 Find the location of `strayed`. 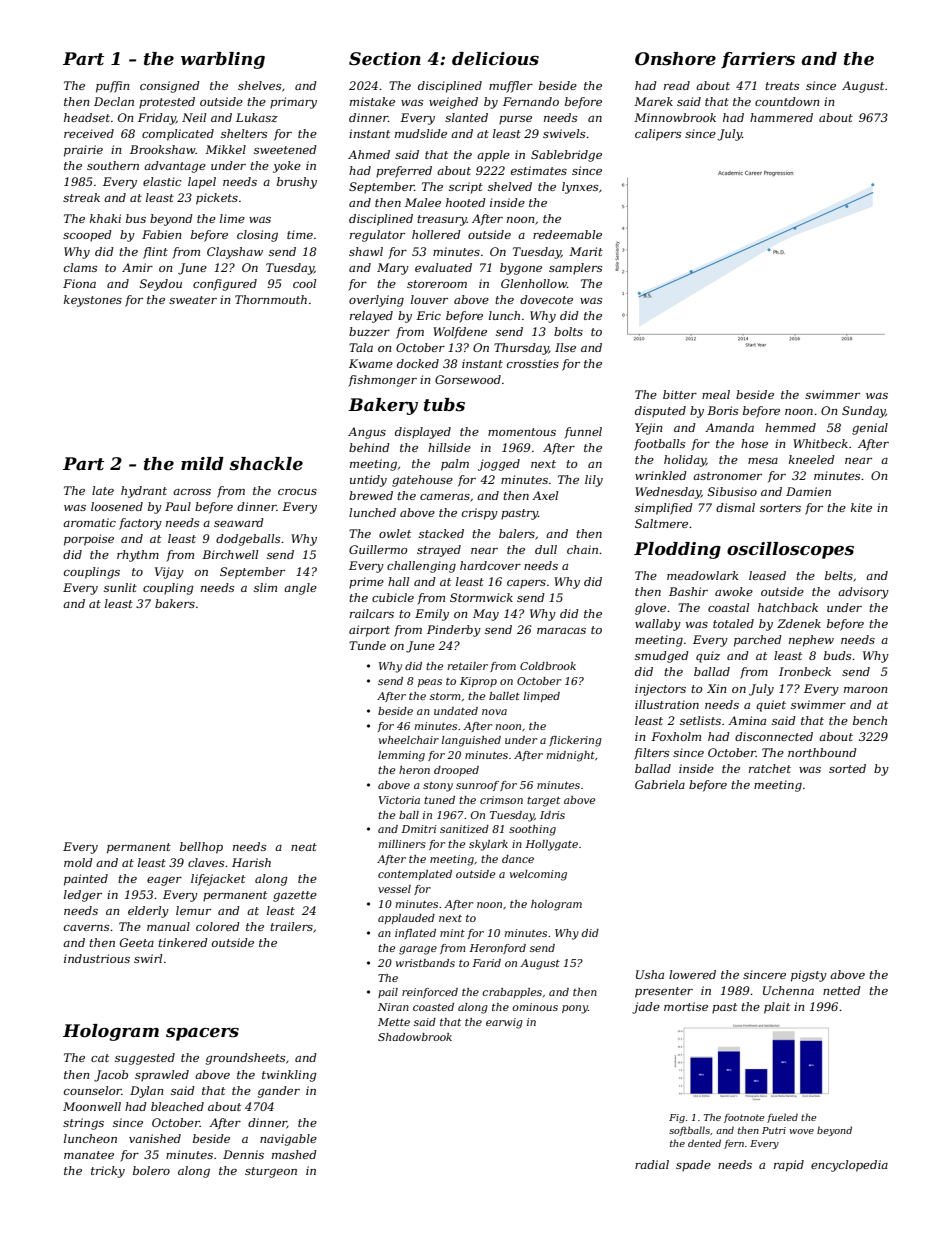

strayed is located at coordinates (439, 551).
